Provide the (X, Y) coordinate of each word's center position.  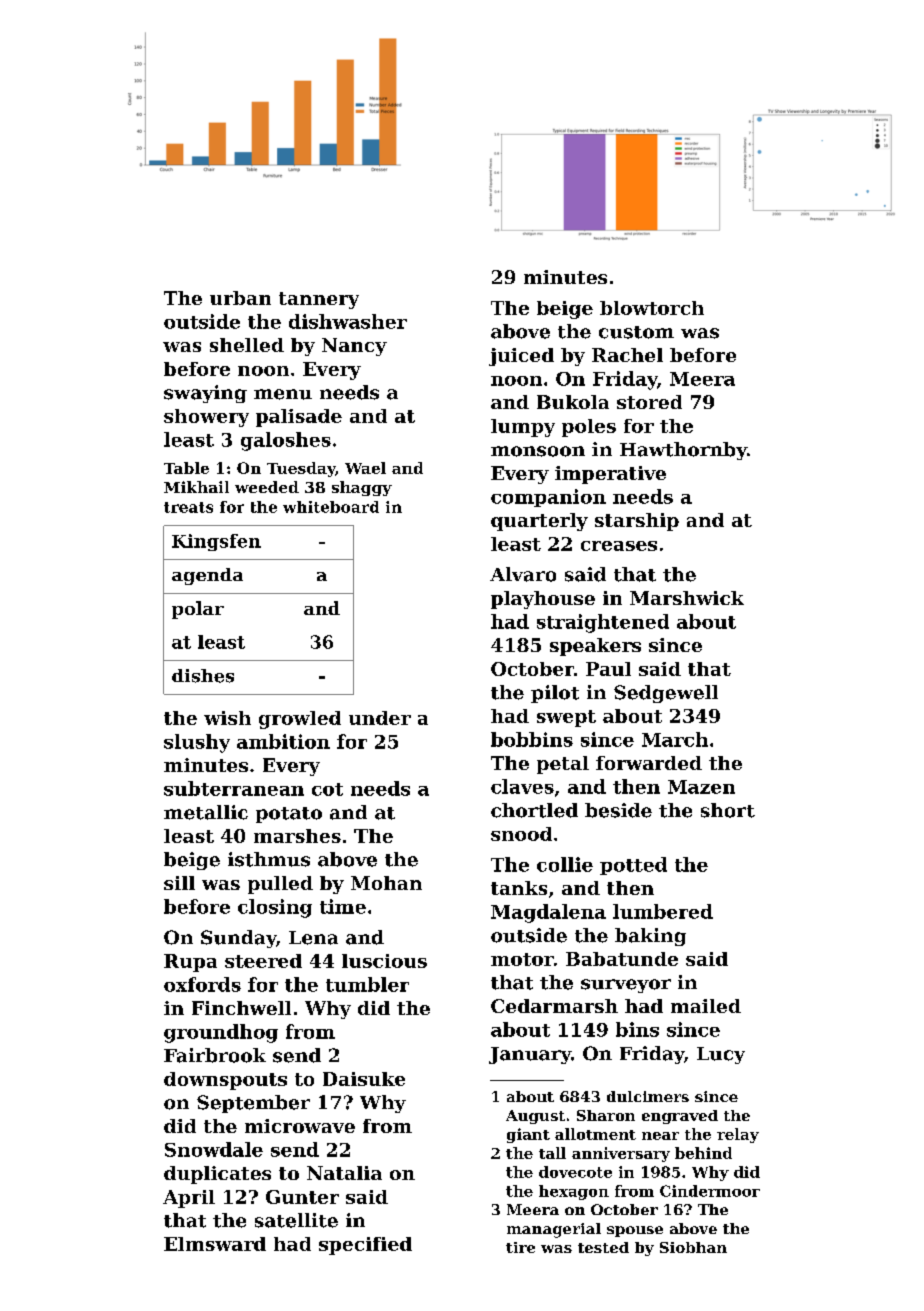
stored (649, 402)
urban (240, 298)
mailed (706, 1006)
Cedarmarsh (554, 1006)
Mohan (386, 883)
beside (618, 810)
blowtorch (652, 308)
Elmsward (215, 1244)
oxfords (202, 984)
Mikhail (196, 487)
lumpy (523, 428)
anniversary (621, 1154)
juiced (521, 357)
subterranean (234, 788)
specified (365, 1246)
